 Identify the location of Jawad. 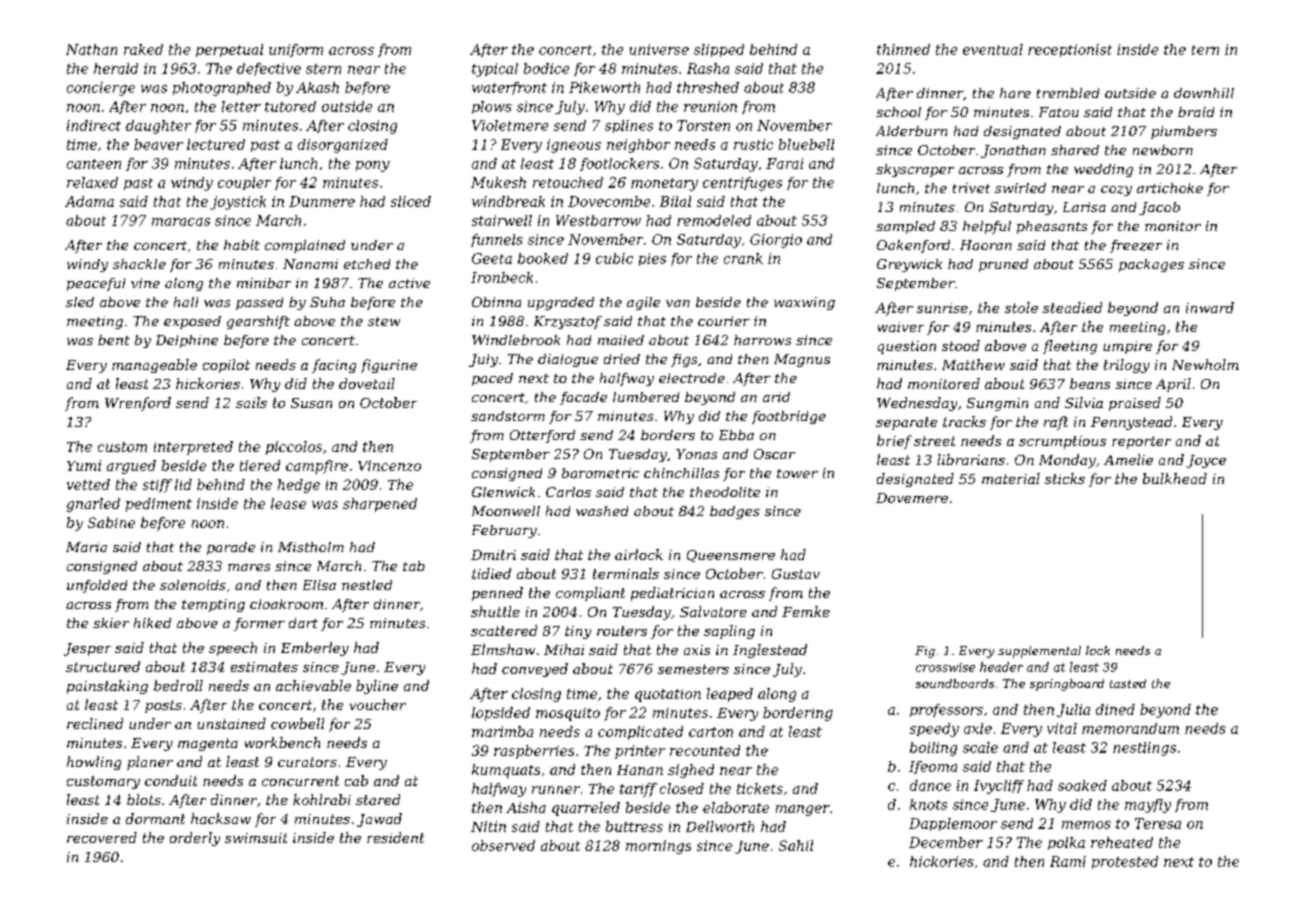
(379, 820).
